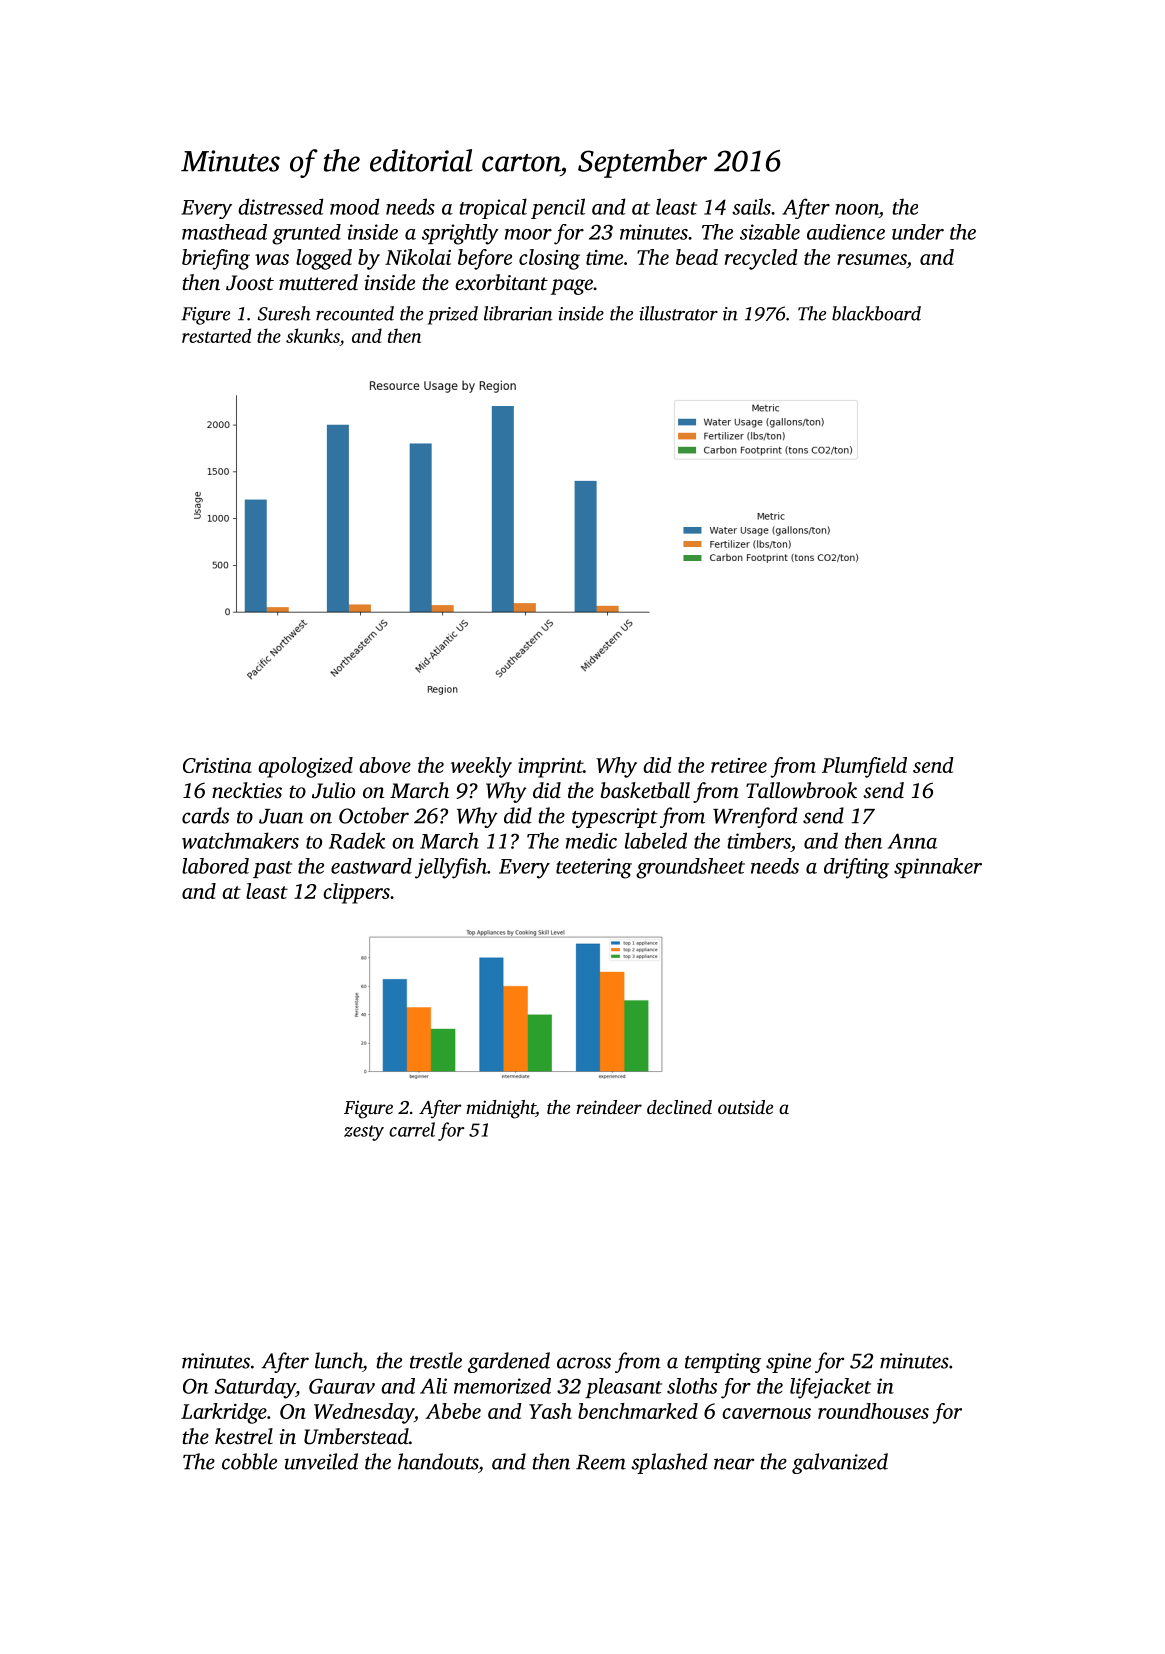 Image resolution: width=1165 pixels, height=1654 pixels. Describe the element at coordinates (912, 841) in the screenshot. I see `Anna` at that location.
